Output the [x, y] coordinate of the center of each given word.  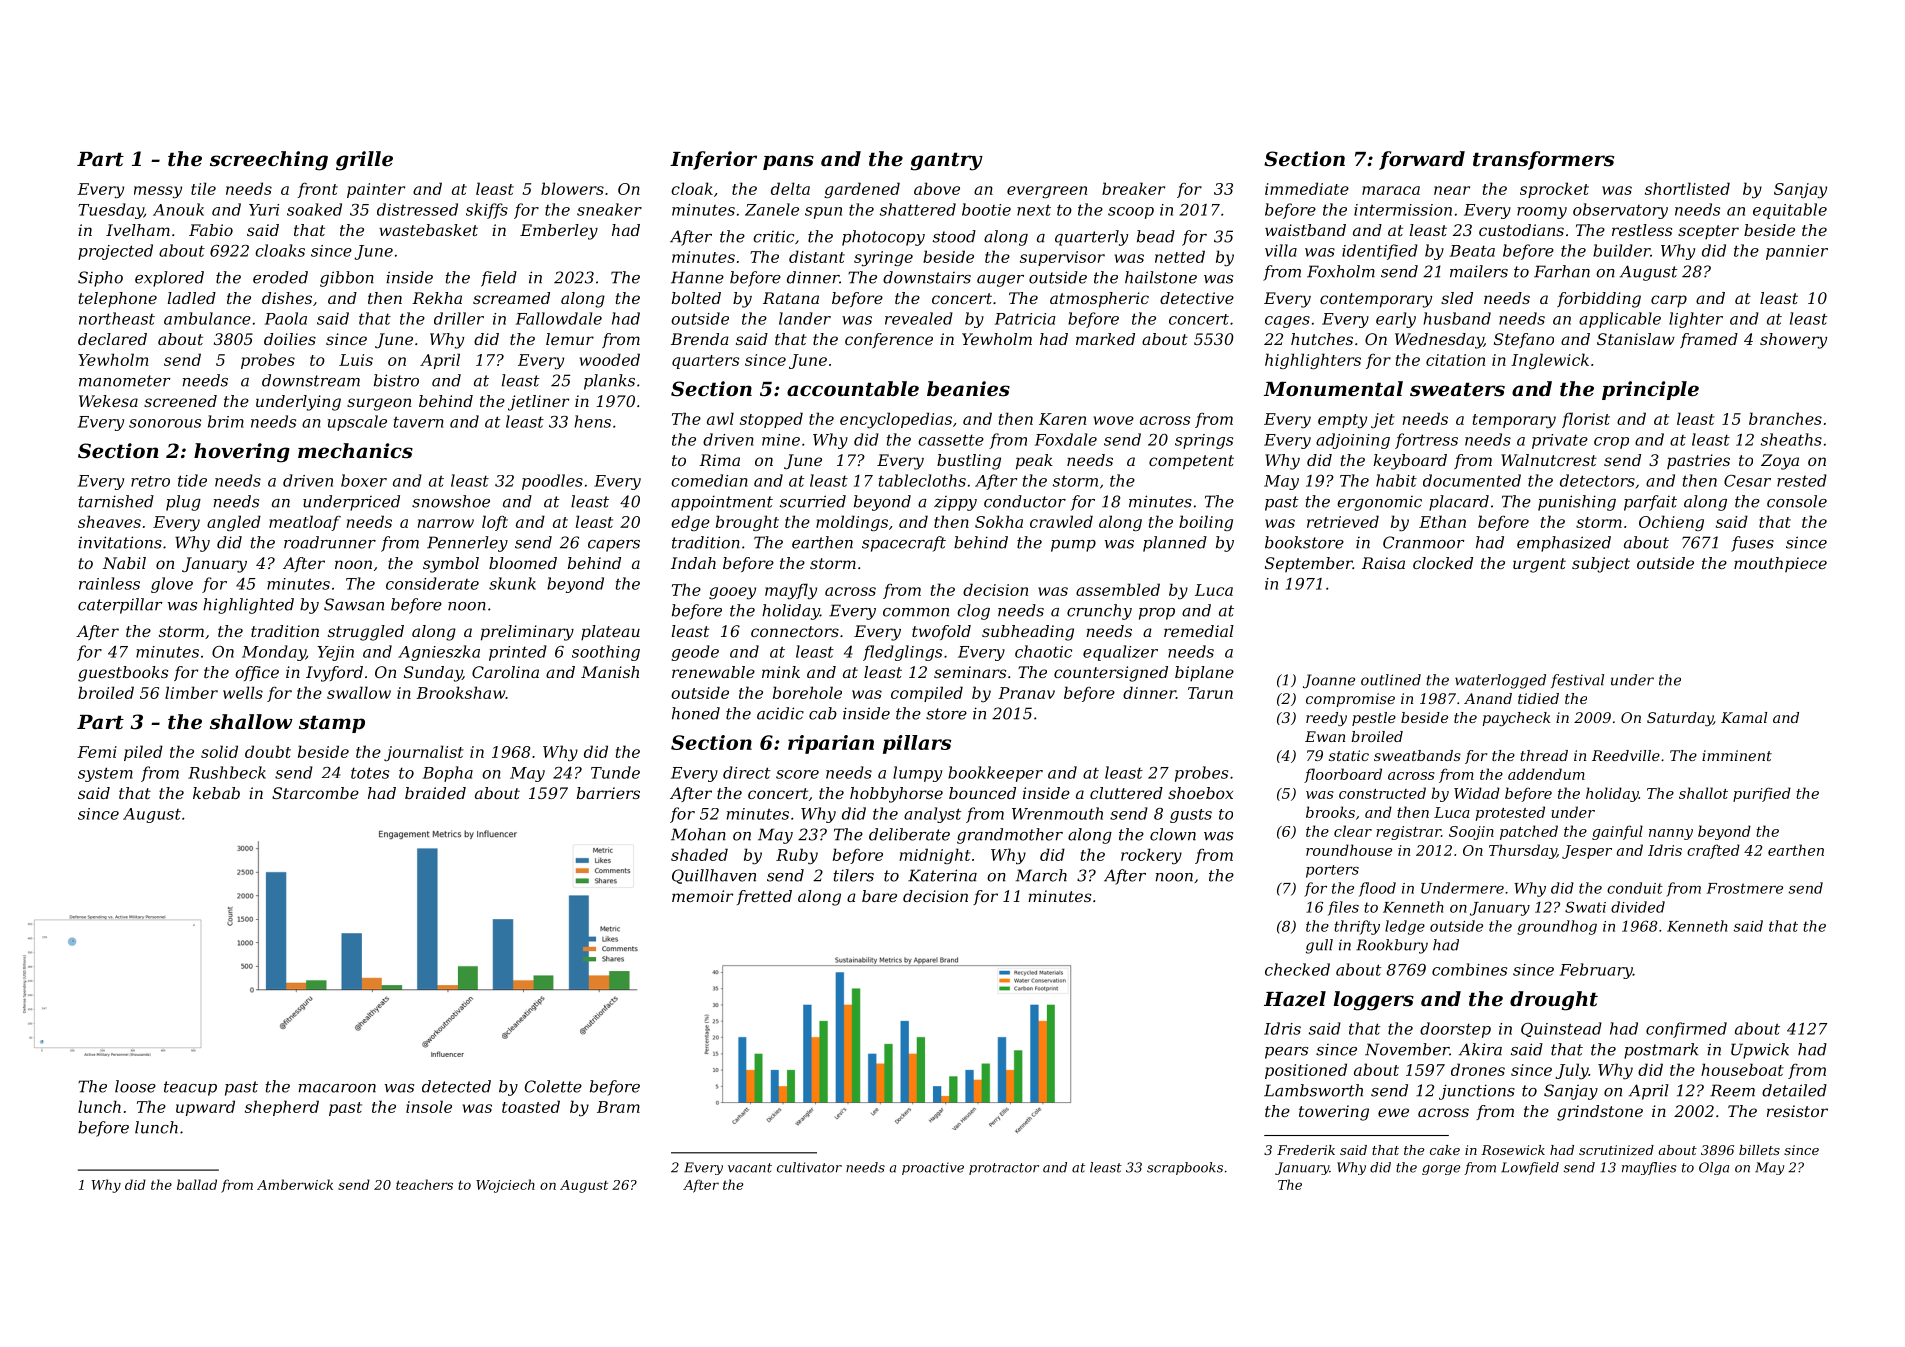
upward [205, 1108]
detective [1197, 298]
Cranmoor [1424, 542]
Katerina [942, 875]
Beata [1472, 251]
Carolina [505, 672]
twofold [941, 632]
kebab [216, 793]
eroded [280, 277]
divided [1638, 907]
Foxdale [1066, 439]
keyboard [1410, 462]
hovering [242, 453]
